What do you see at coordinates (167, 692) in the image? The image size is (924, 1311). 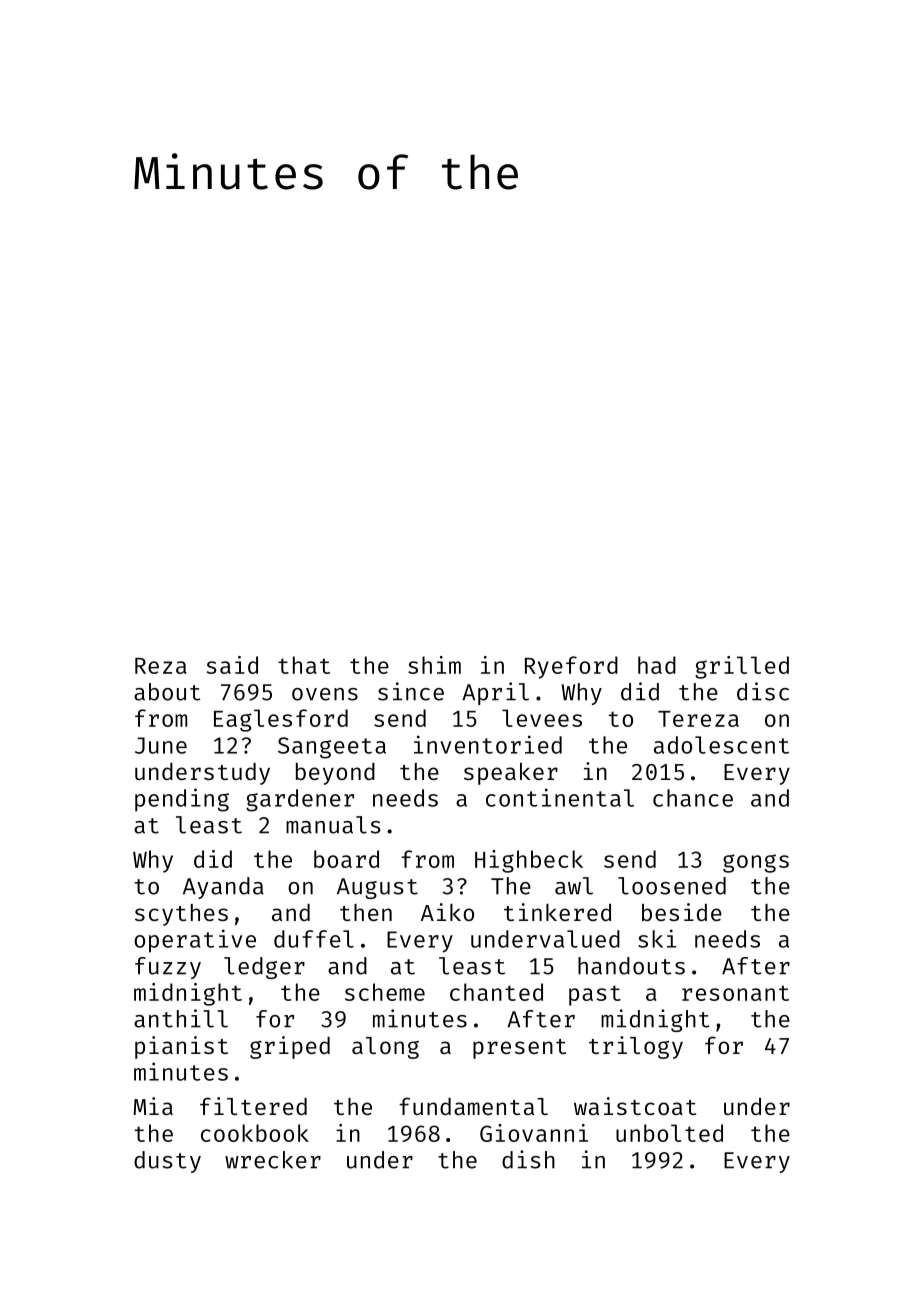 I see `about` at bounding box center [167, 692].
